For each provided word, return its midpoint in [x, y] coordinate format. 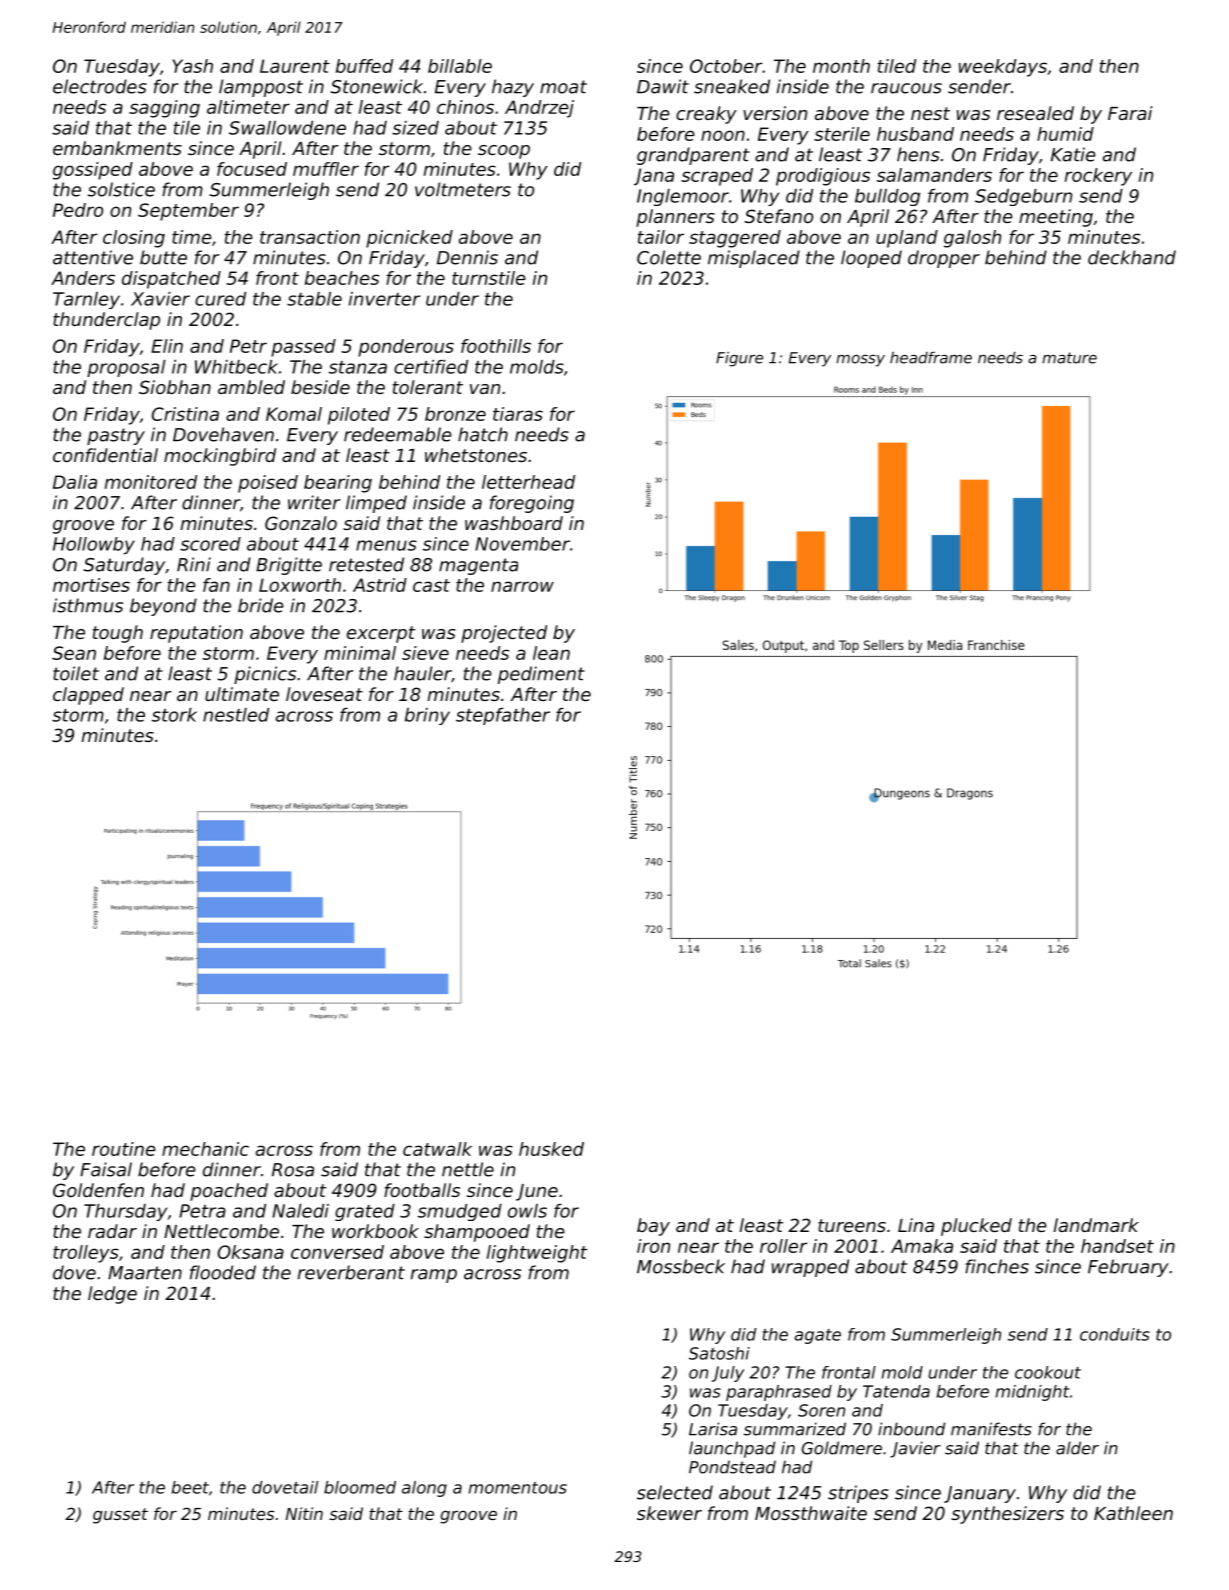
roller [783, 1246]
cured [220, 299]
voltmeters [463, 189]
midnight [1033, 1393]
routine [124, 1149]
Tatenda [896, 1391]
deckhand [1132, 257]
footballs [422, 1190]
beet [190, 1487]
